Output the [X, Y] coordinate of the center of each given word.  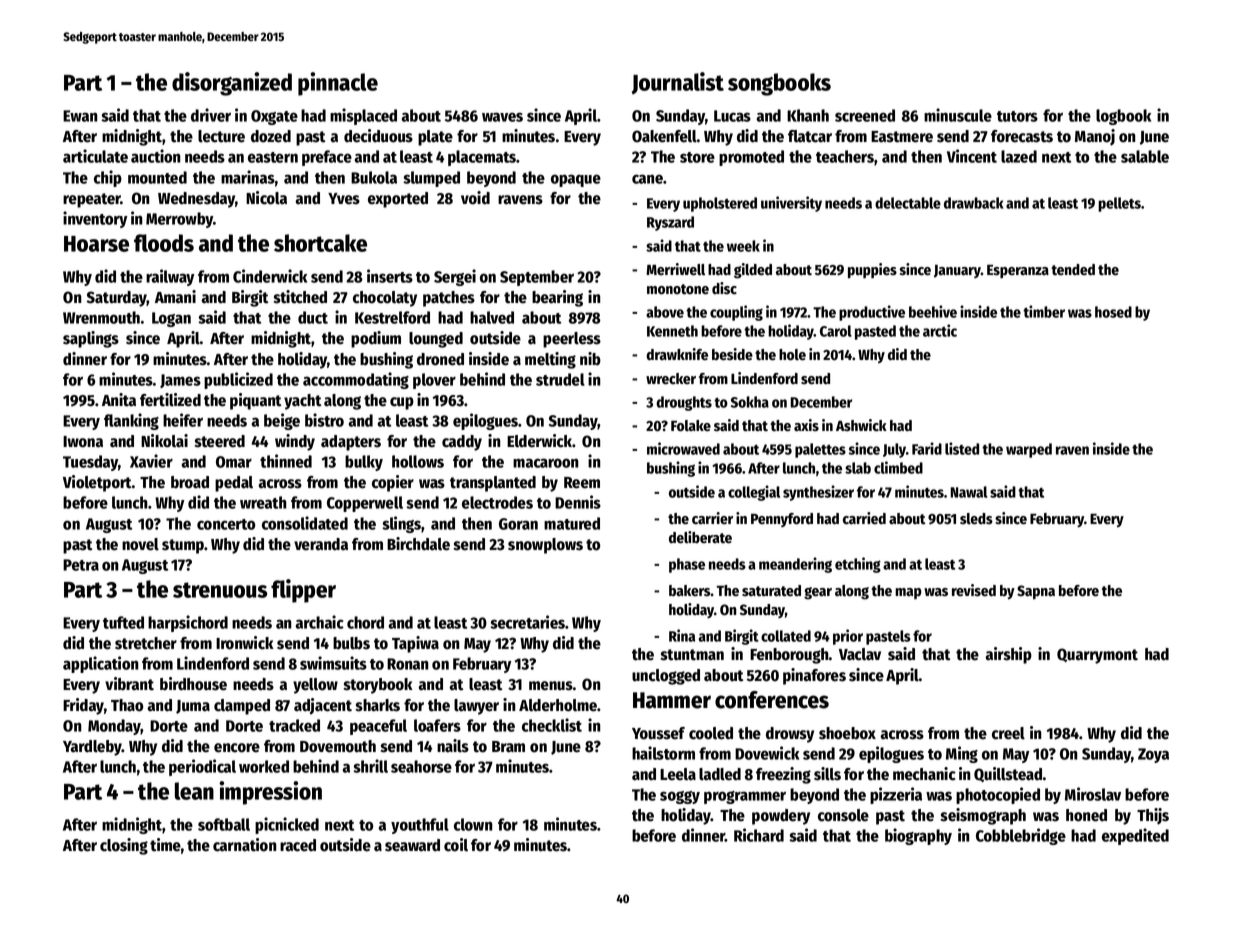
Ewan [80, 116]
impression [270, 793]
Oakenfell [664, 136]
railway [170, 277]
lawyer [476, 707]
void [475, 198]
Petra [81, 565]
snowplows [545, 546]
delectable [908, 203]
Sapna [1036, 592]
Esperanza [1018, 271]
